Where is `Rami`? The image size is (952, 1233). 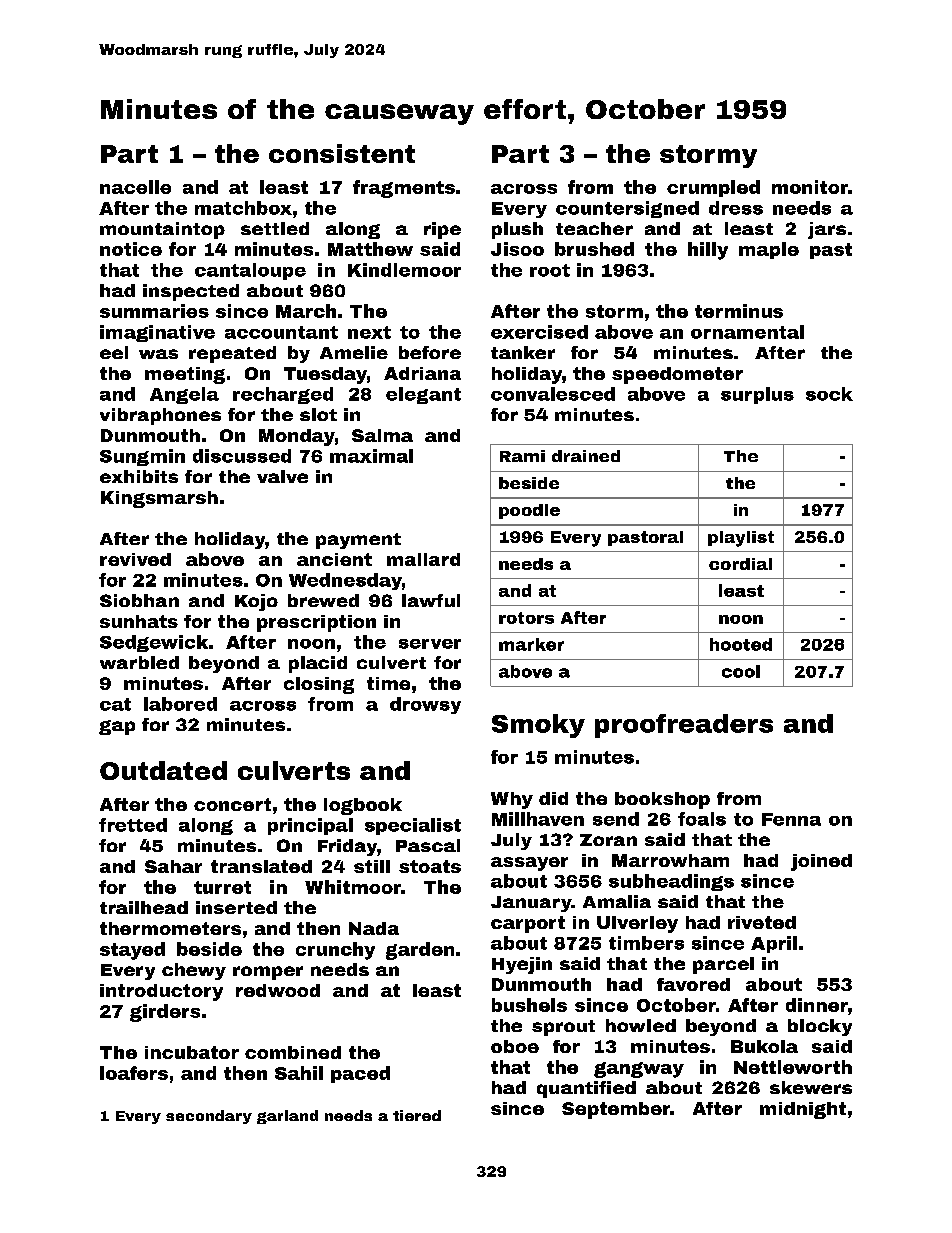 Rami is located at coordinates (522, 456).
